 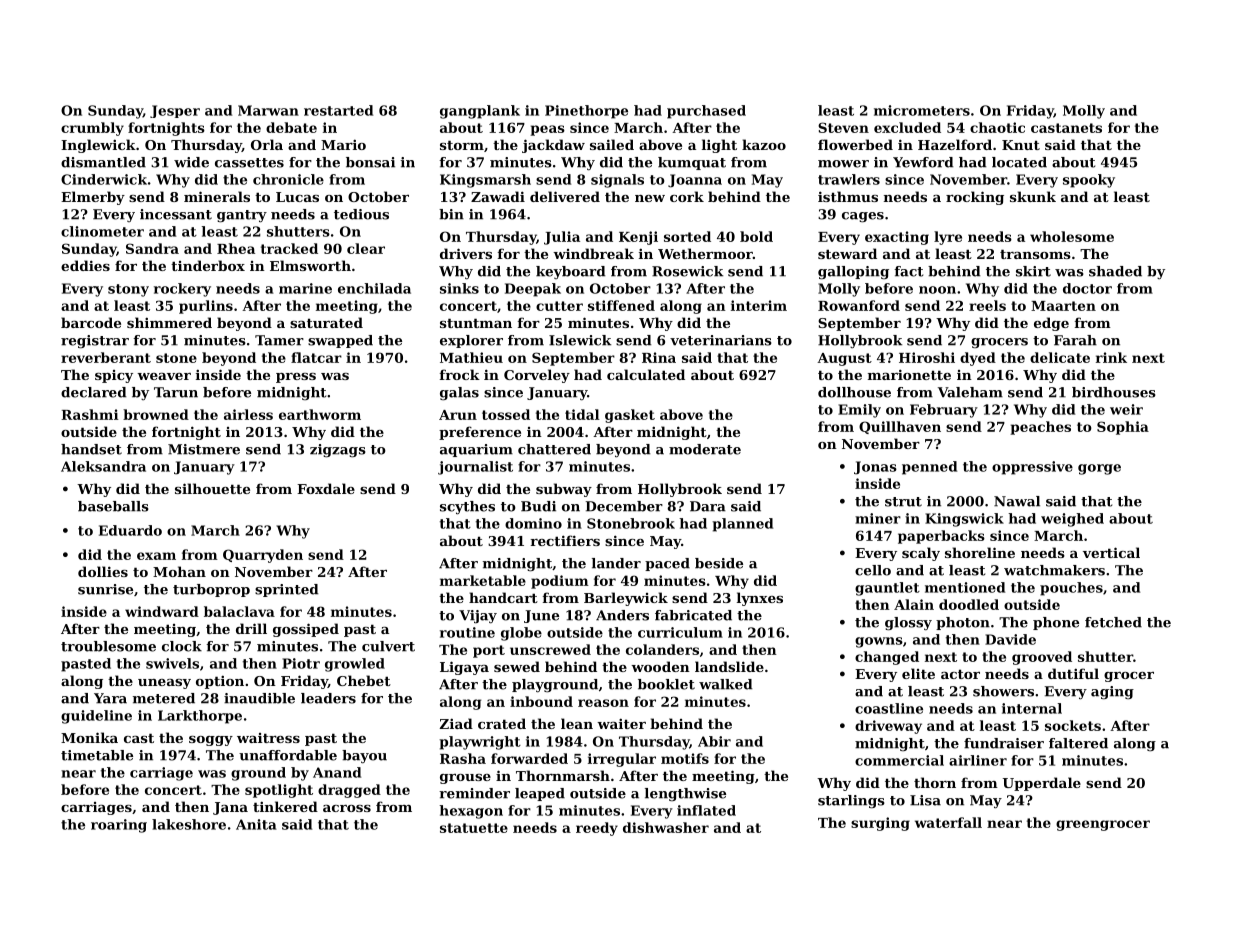 I want to click on Pinethorpe, so click(x=586, y=112).
